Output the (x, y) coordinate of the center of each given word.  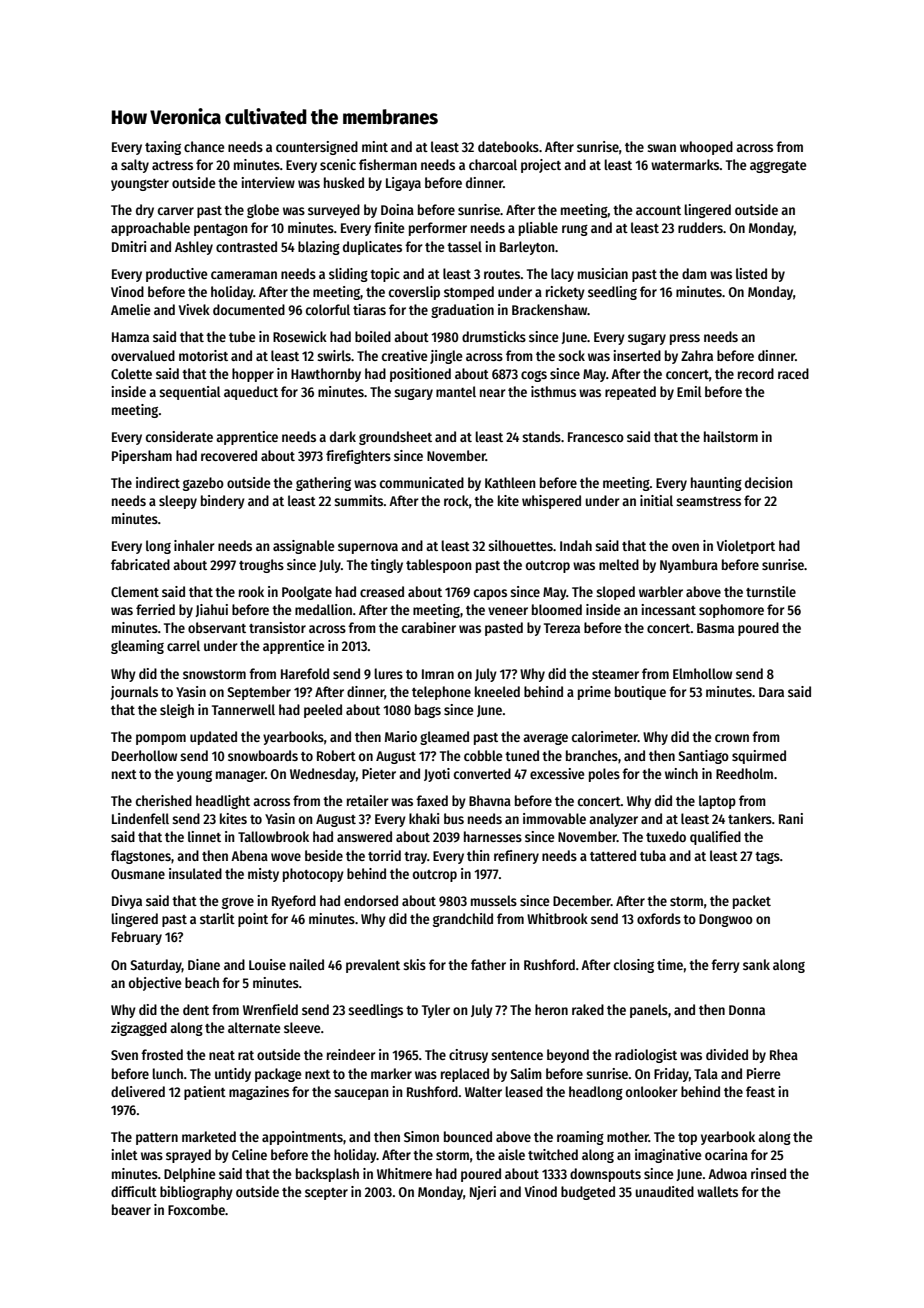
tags (767, 858)
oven (685, 547)
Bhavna (490, 800)
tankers (750, 818)
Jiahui (211, 610)
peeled (323, 711)
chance (204, 146)
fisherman (388, 164)
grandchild (463, 920)
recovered (229, 455)
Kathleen (510, 482)
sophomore (731, 611)
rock (456, 500)
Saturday (156, 966)
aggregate (778, 167)
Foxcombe (196, 1209)
